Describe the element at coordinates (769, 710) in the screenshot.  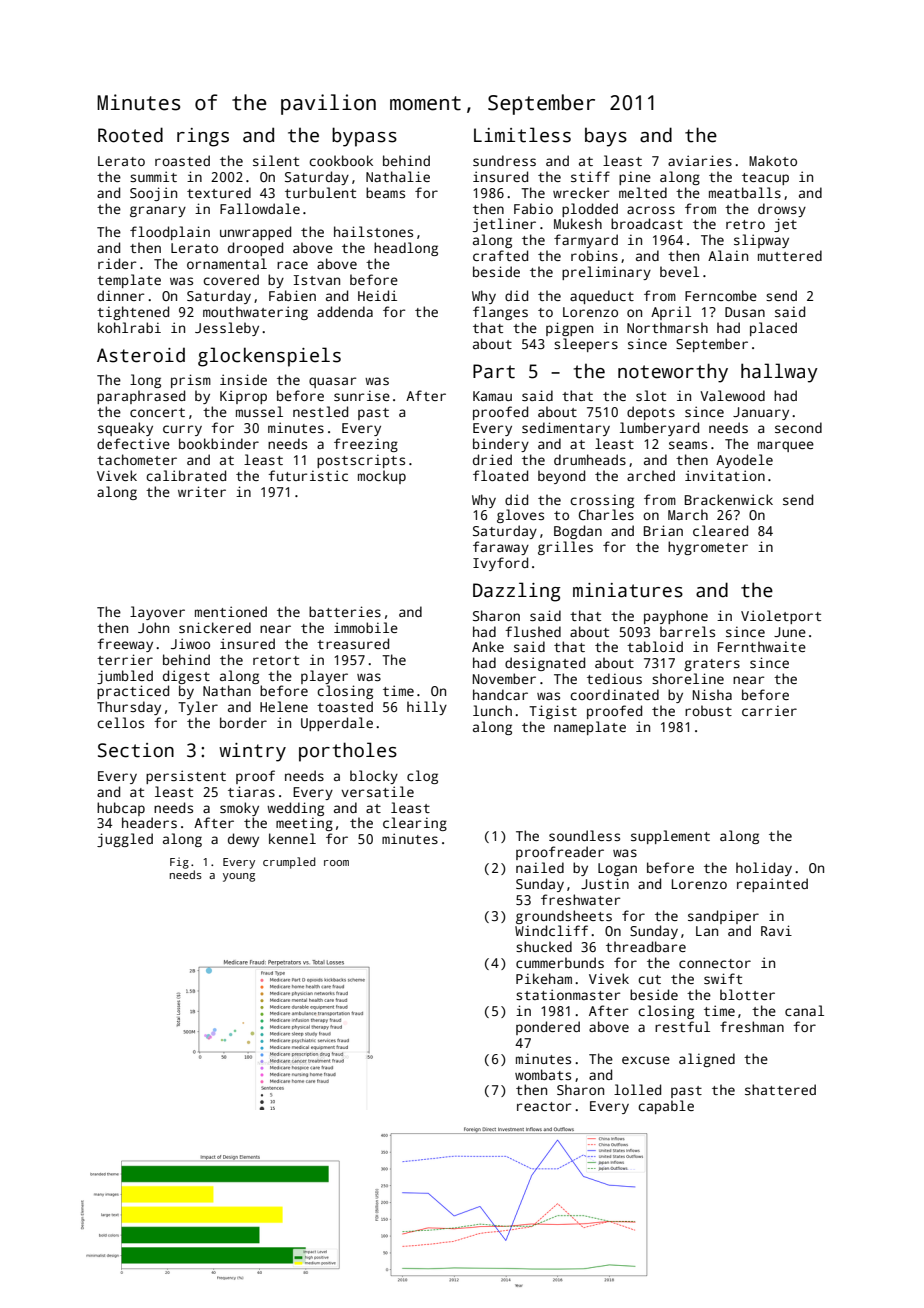
I see `carrier` at that location.
